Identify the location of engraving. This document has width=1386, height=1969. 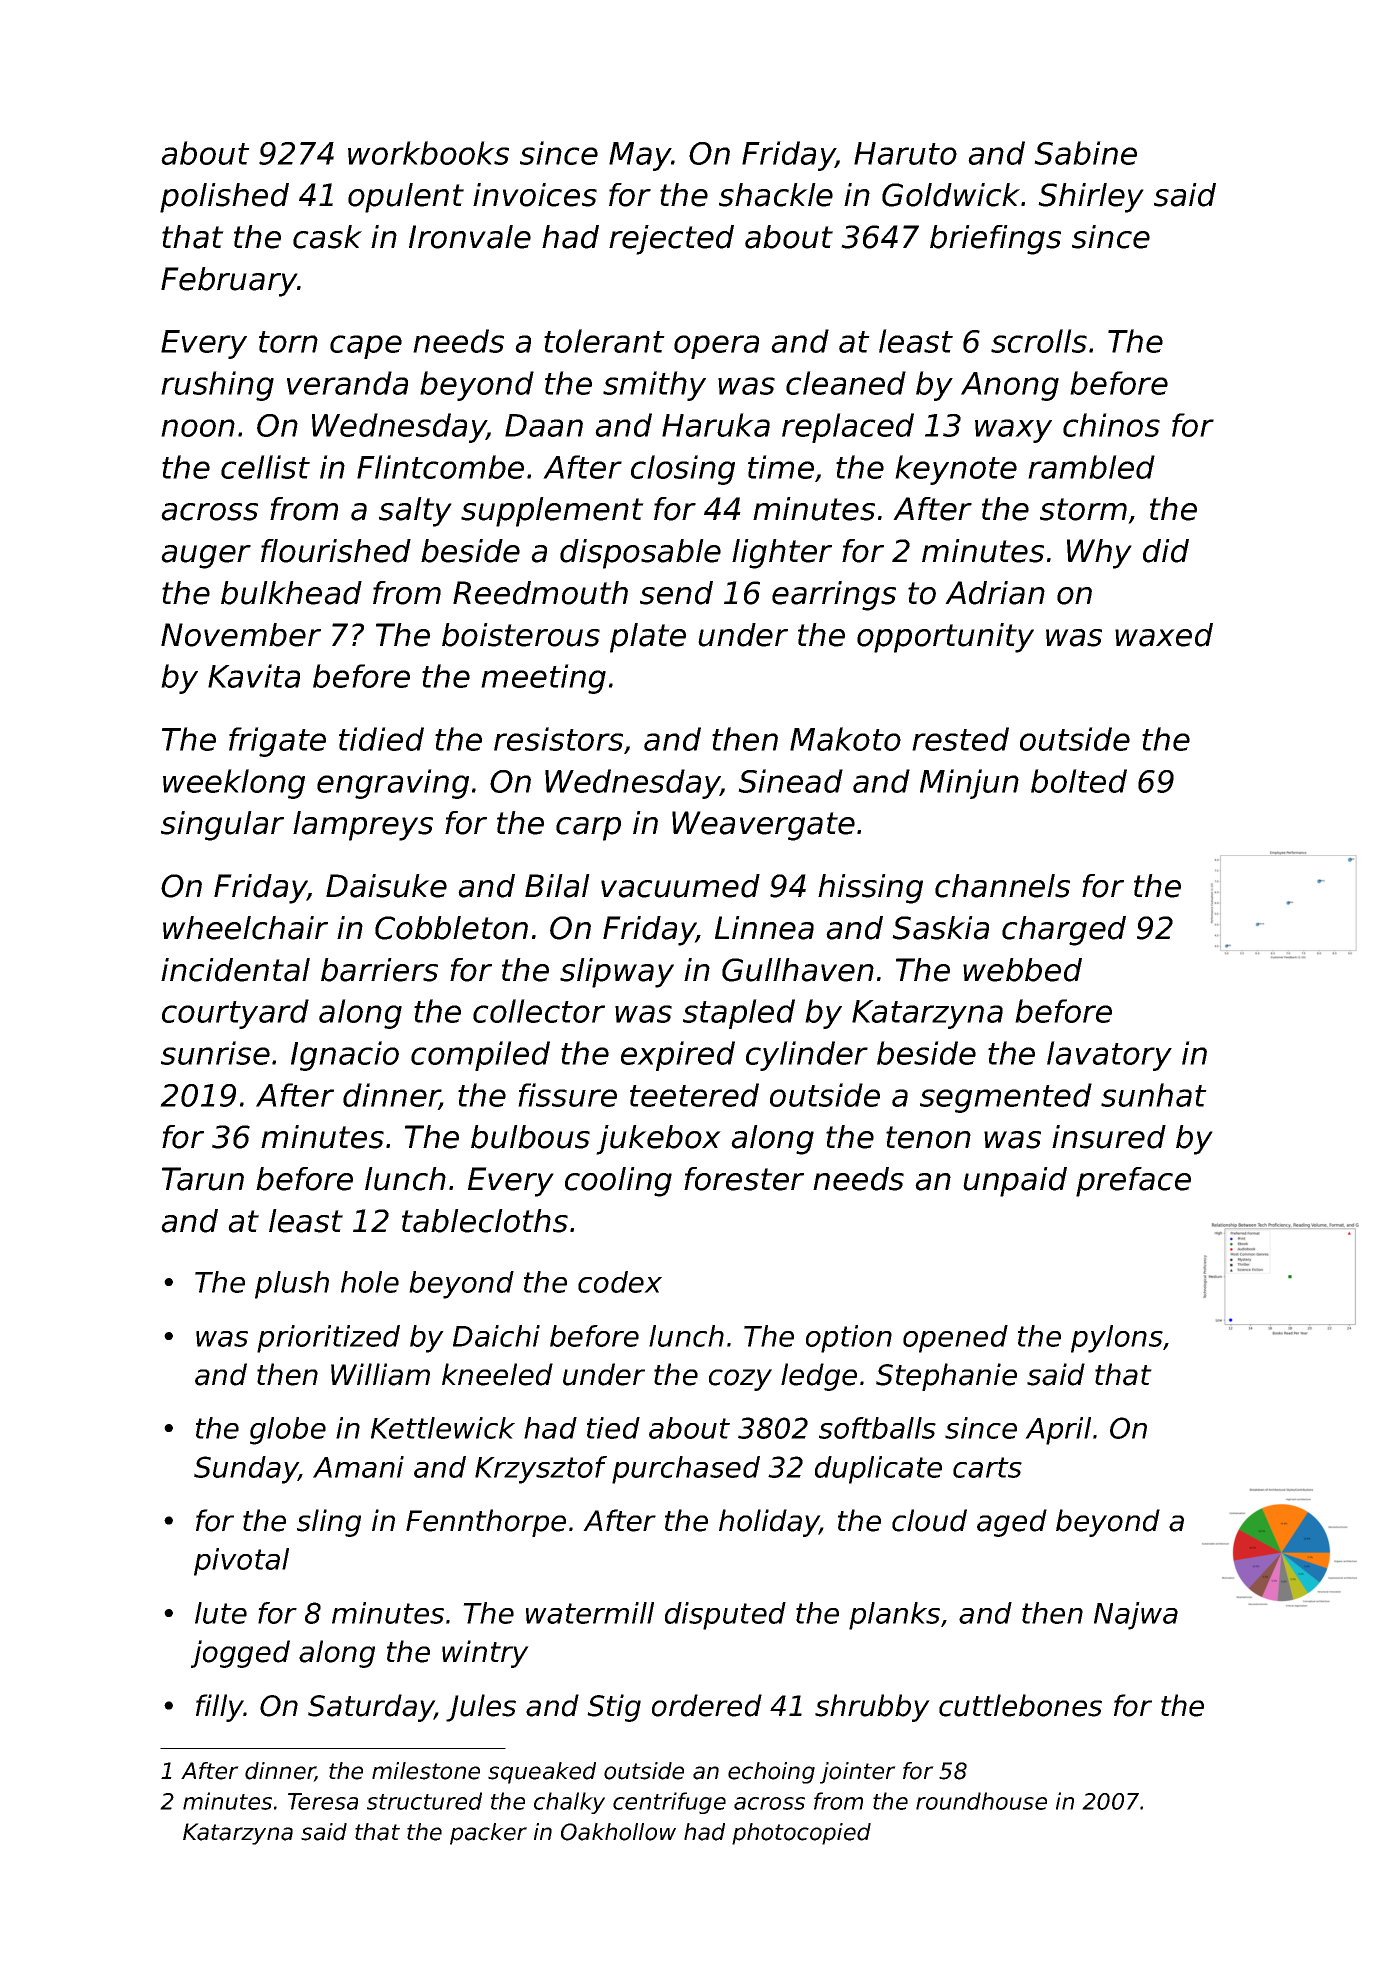
(393, 784).
